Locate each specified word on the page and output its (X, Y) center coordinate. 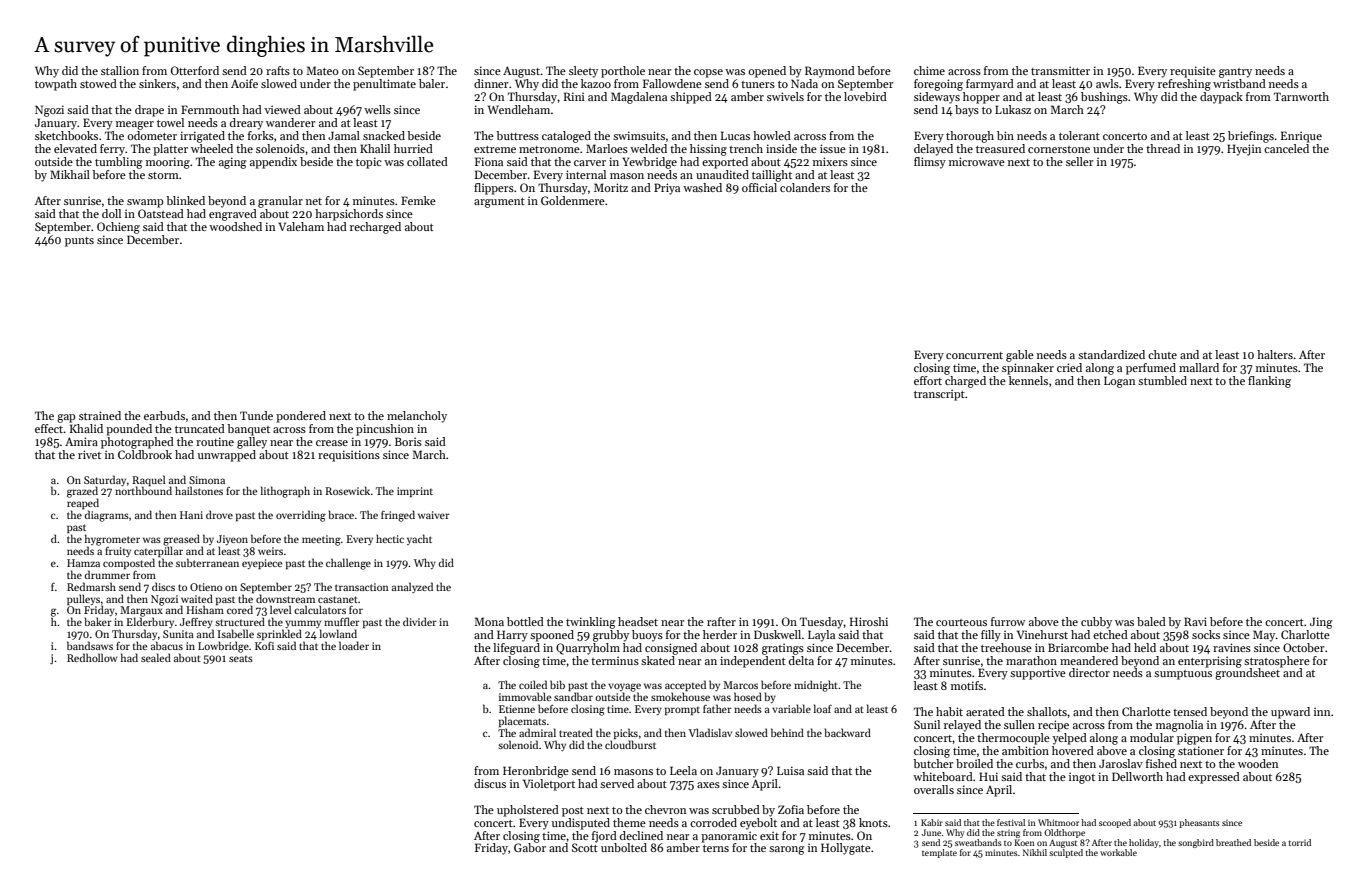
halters (1275, 354)
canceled (1286, 148)
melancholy (417, 417)
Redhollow (92, 657)
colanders (805, 187)
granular (280, 202)
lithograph (285, 492)
